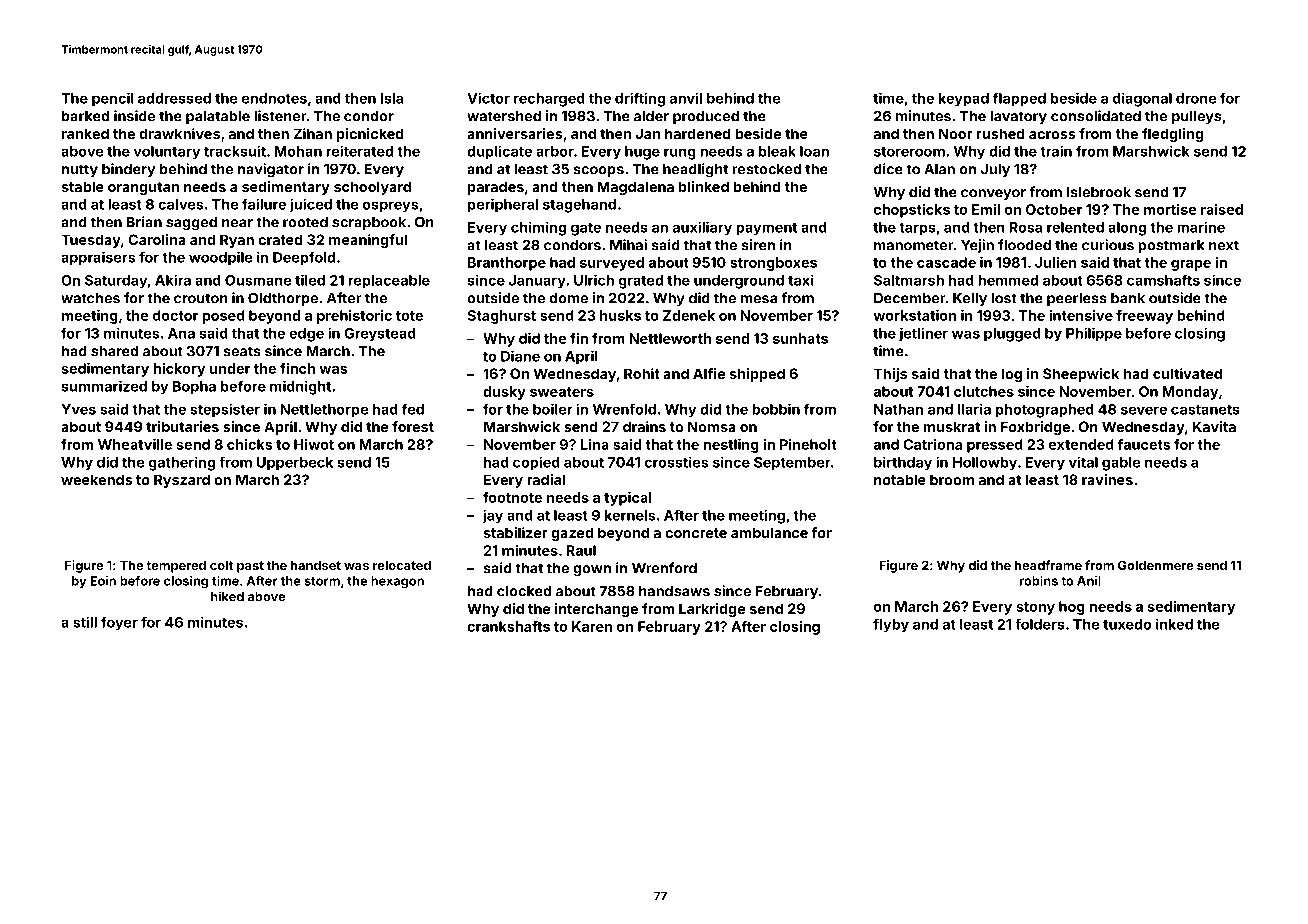 This screenshot has width=1308, height=924. What do you see at coordinates (295, 463) in the screenshot?
I see `Upperbeck` at bounding box center [295, 463].
